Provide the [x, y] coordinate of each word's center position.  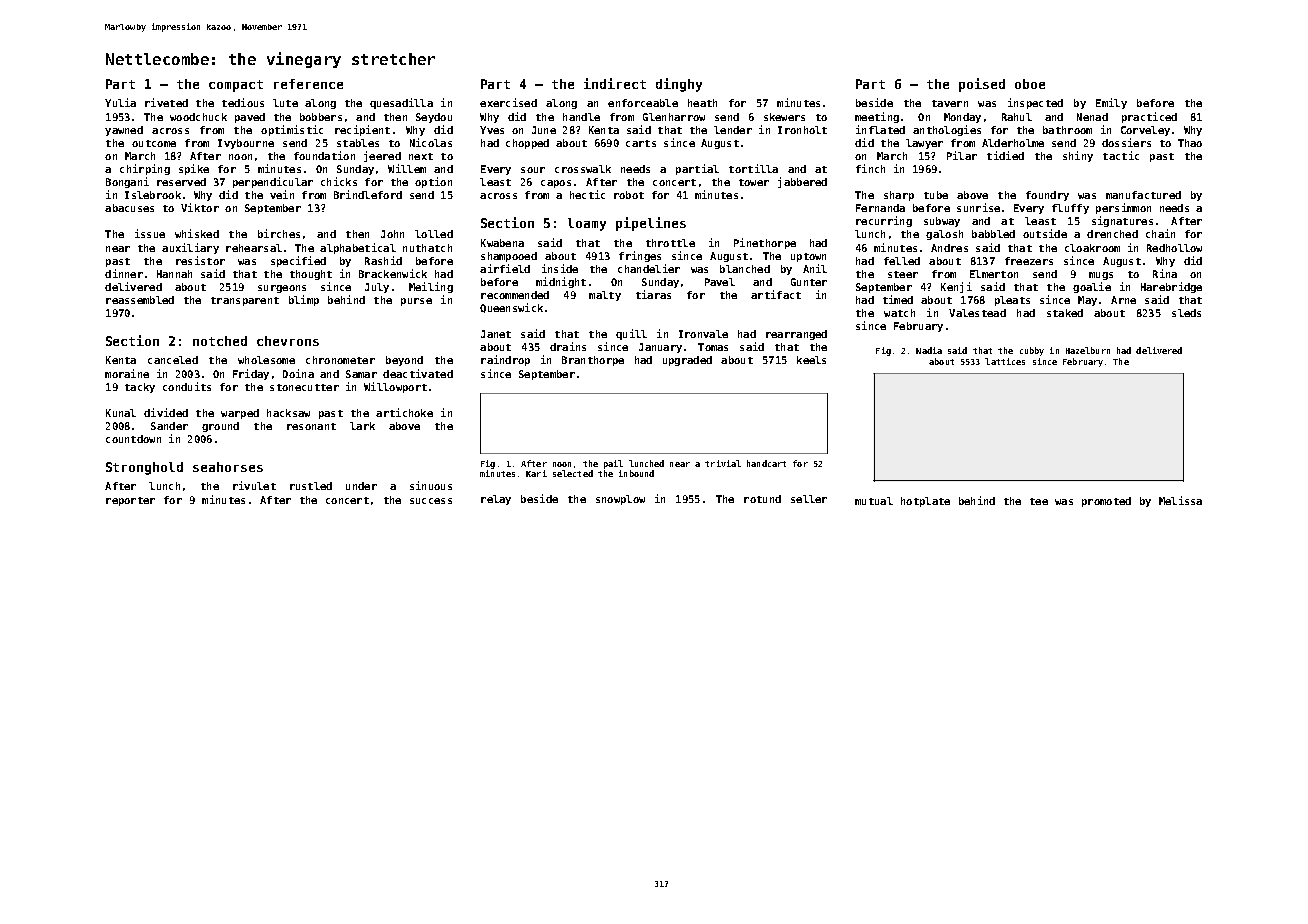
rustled [311, 486]
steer [903, 274]
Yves [492, 130]
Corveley [1145, 131]
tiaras [653, 294]
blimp [304, 300]
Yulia [120, 102]
